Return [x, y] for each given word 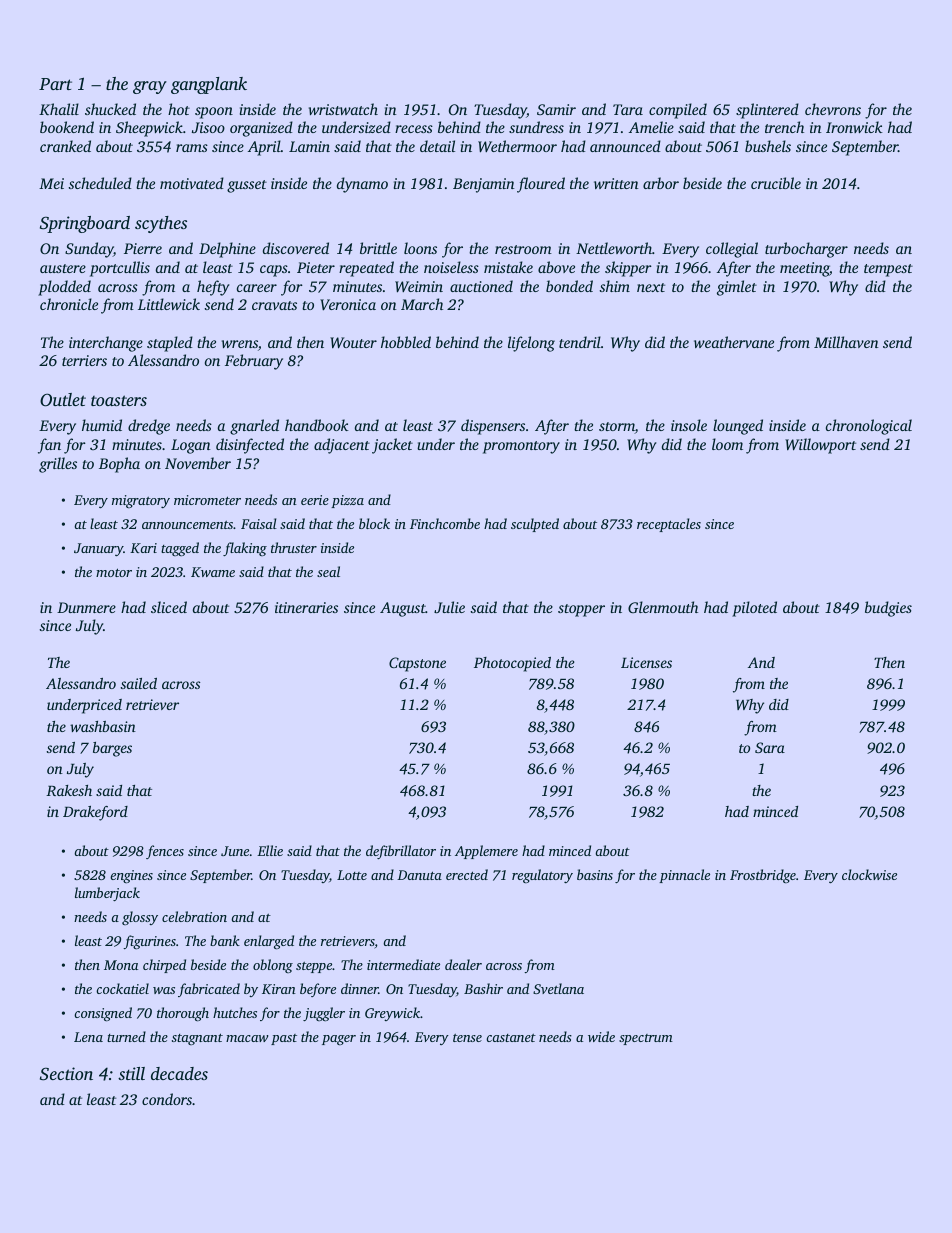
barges [112, 749]
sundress [536, 127]
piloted [754, 609]
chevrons [833, 109]
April [264, 148]
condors [167, 1099]
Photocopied [512, 664]
